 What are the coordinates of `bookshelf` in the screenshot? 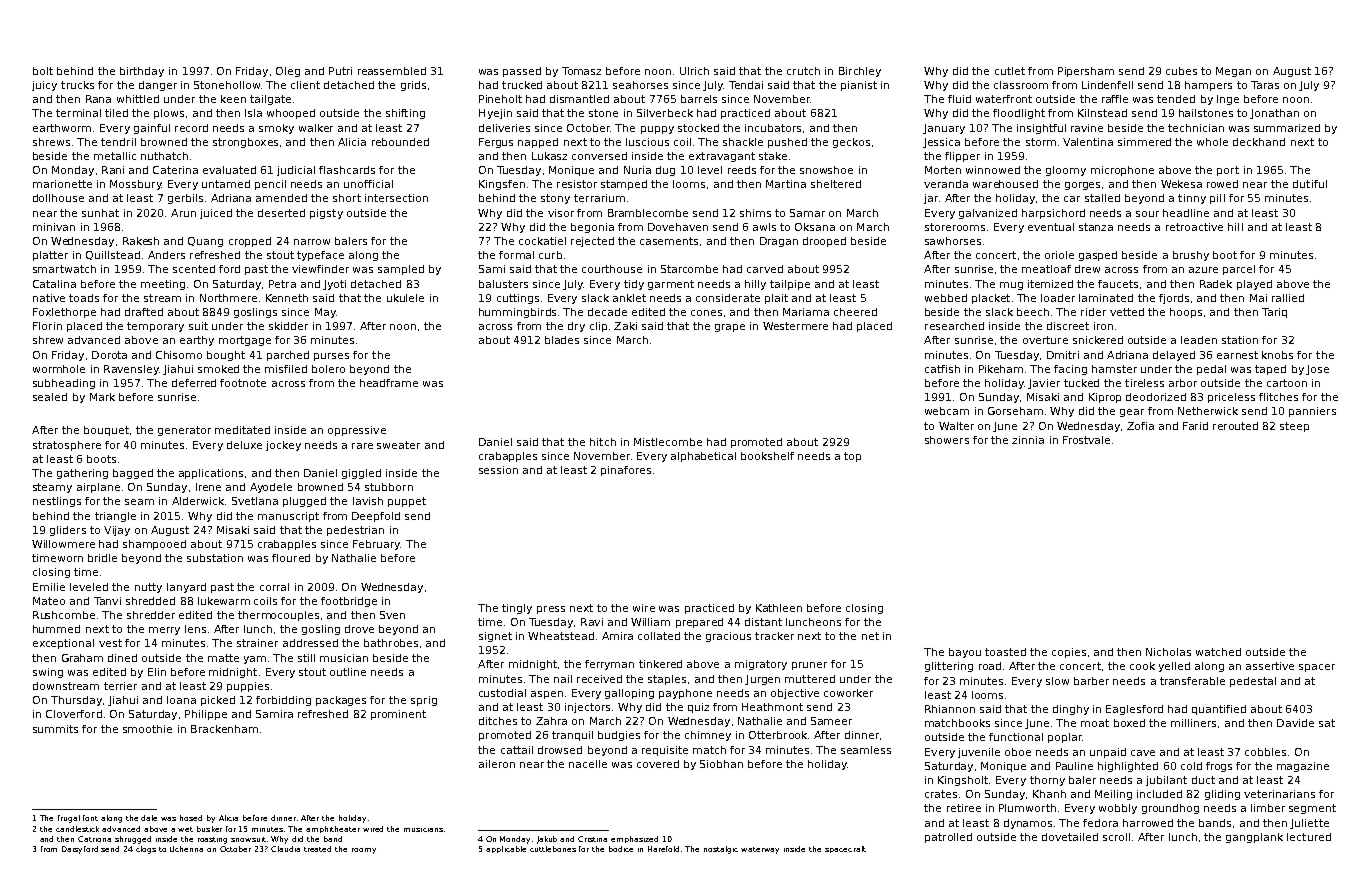 It's located at (767, 456).
